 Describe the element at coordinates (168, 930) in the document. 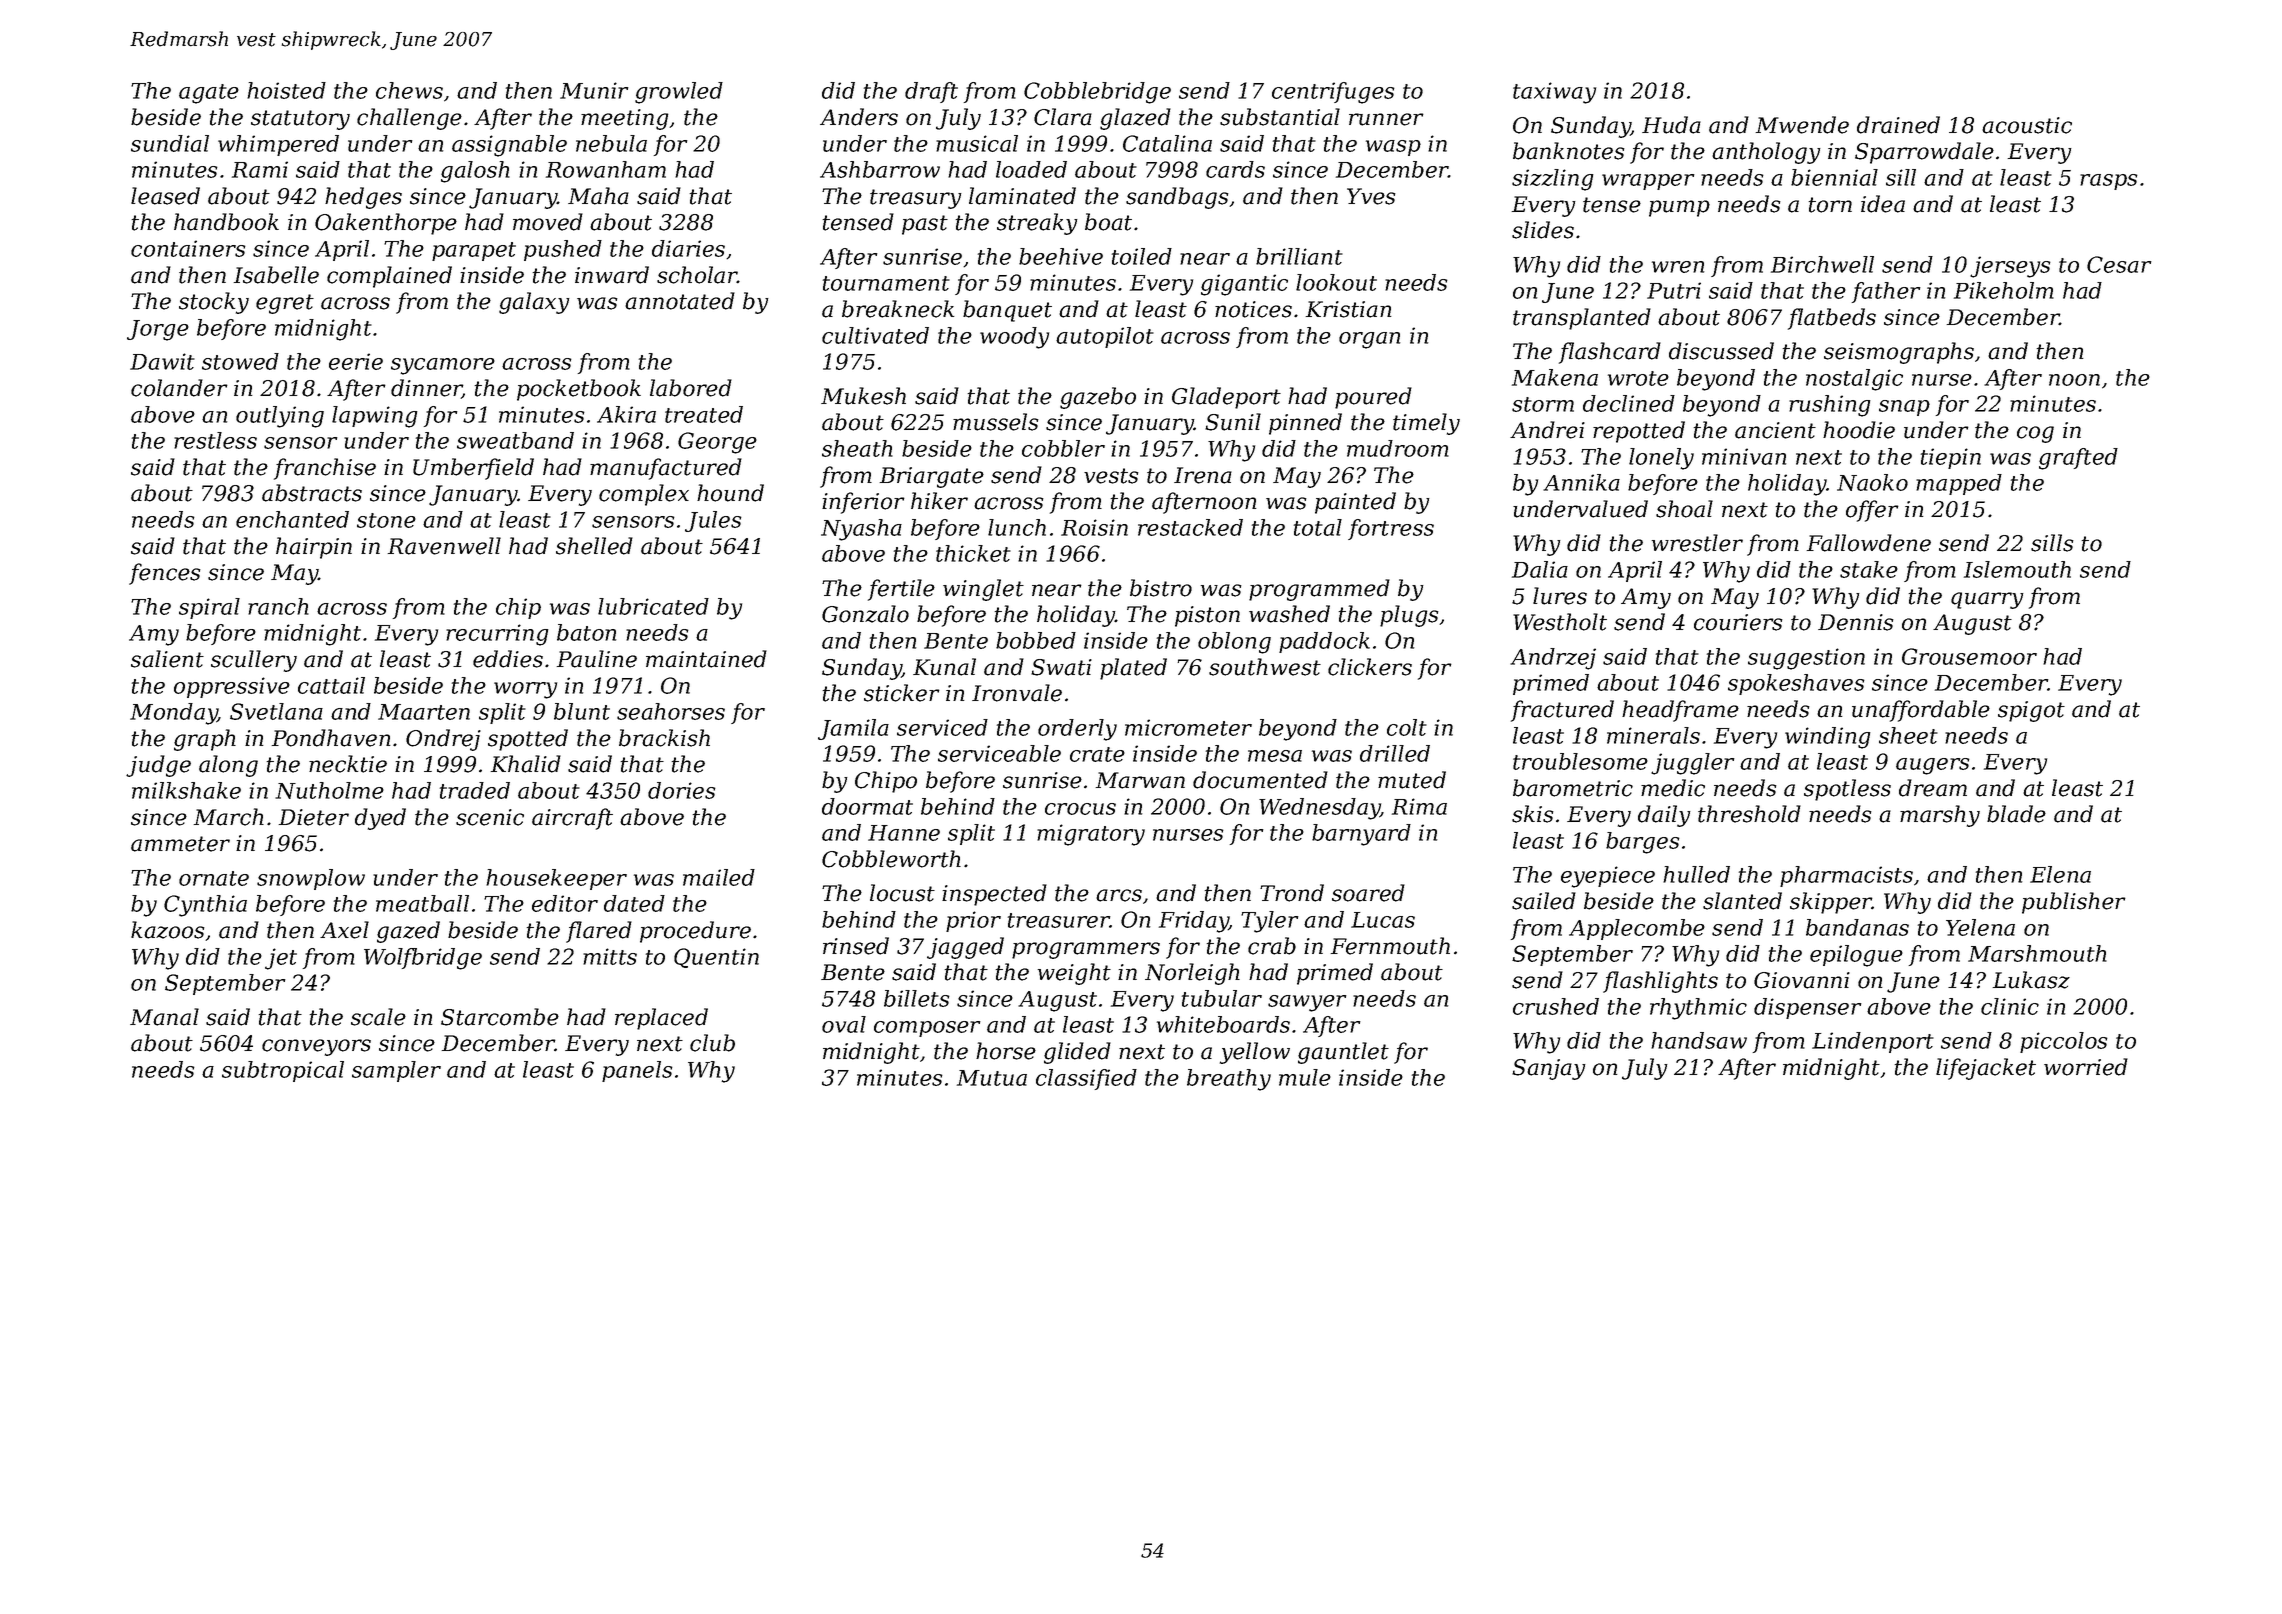

I see `kazoos` at that location.
